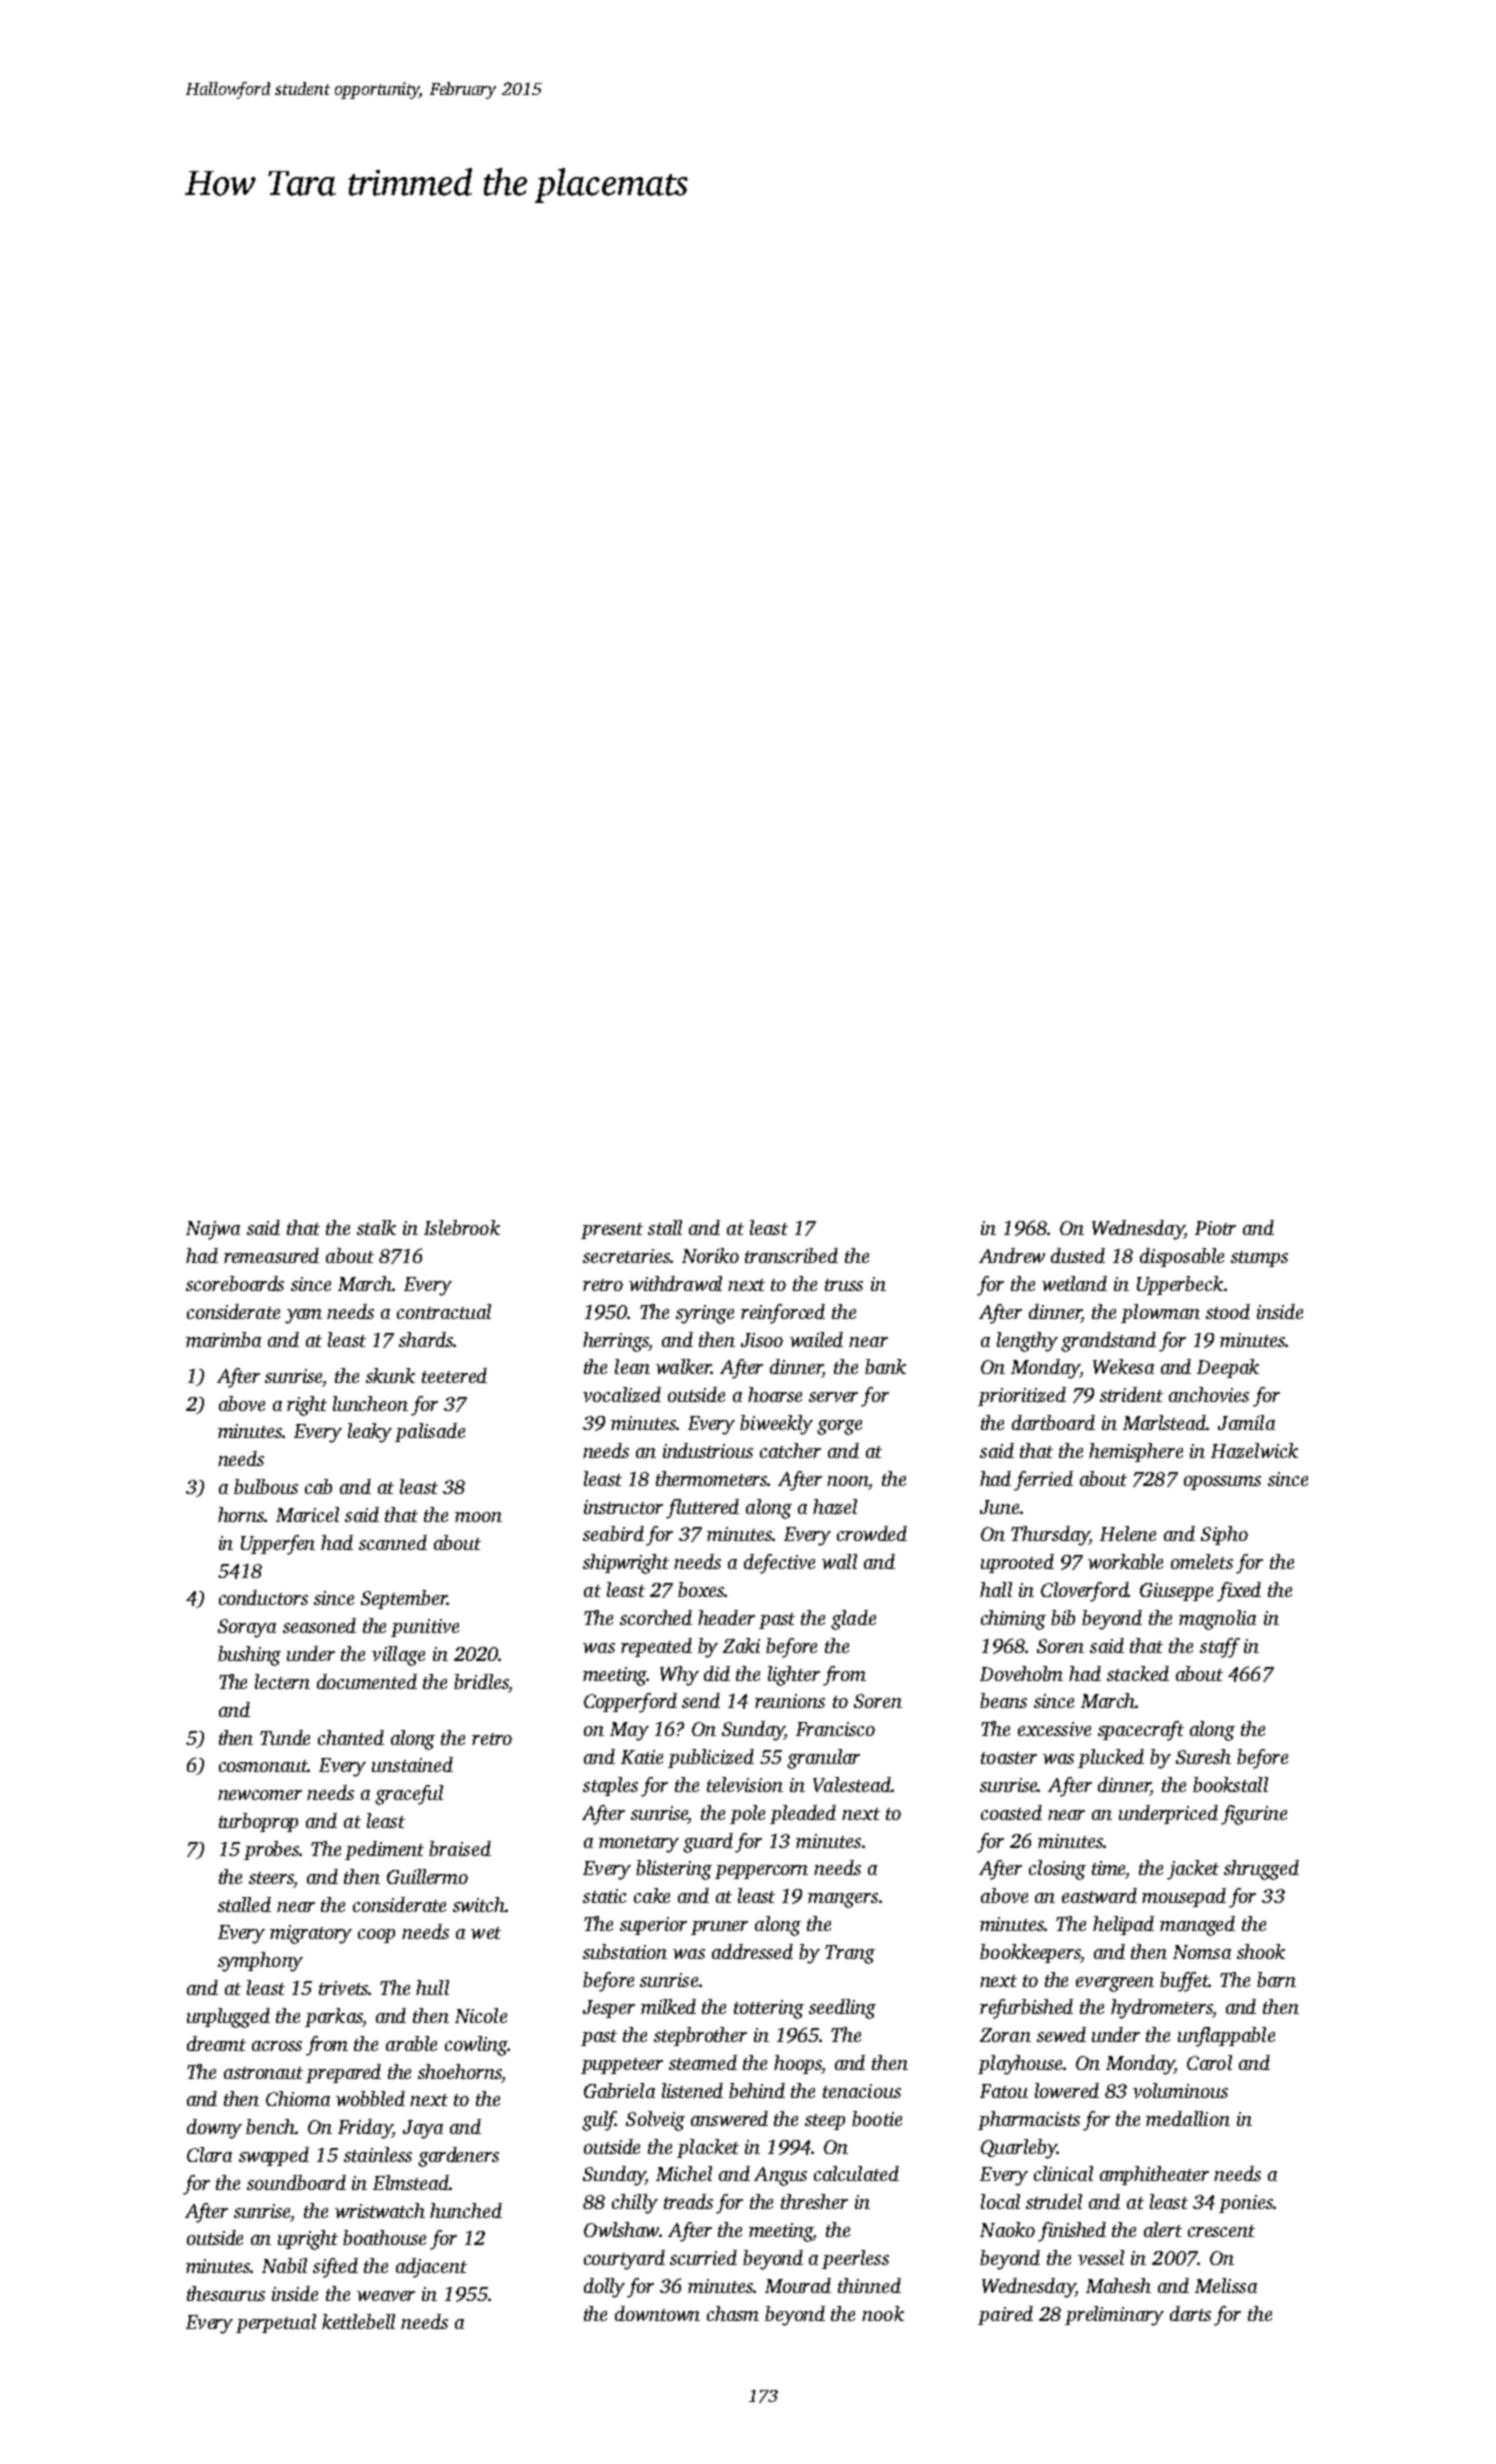 The height and width of the screenshot is (2464, 1496). What do you see at coordinates (271, 1255) in the screenshot?
I see `remeasured` at bounding box center [271, 1255].
